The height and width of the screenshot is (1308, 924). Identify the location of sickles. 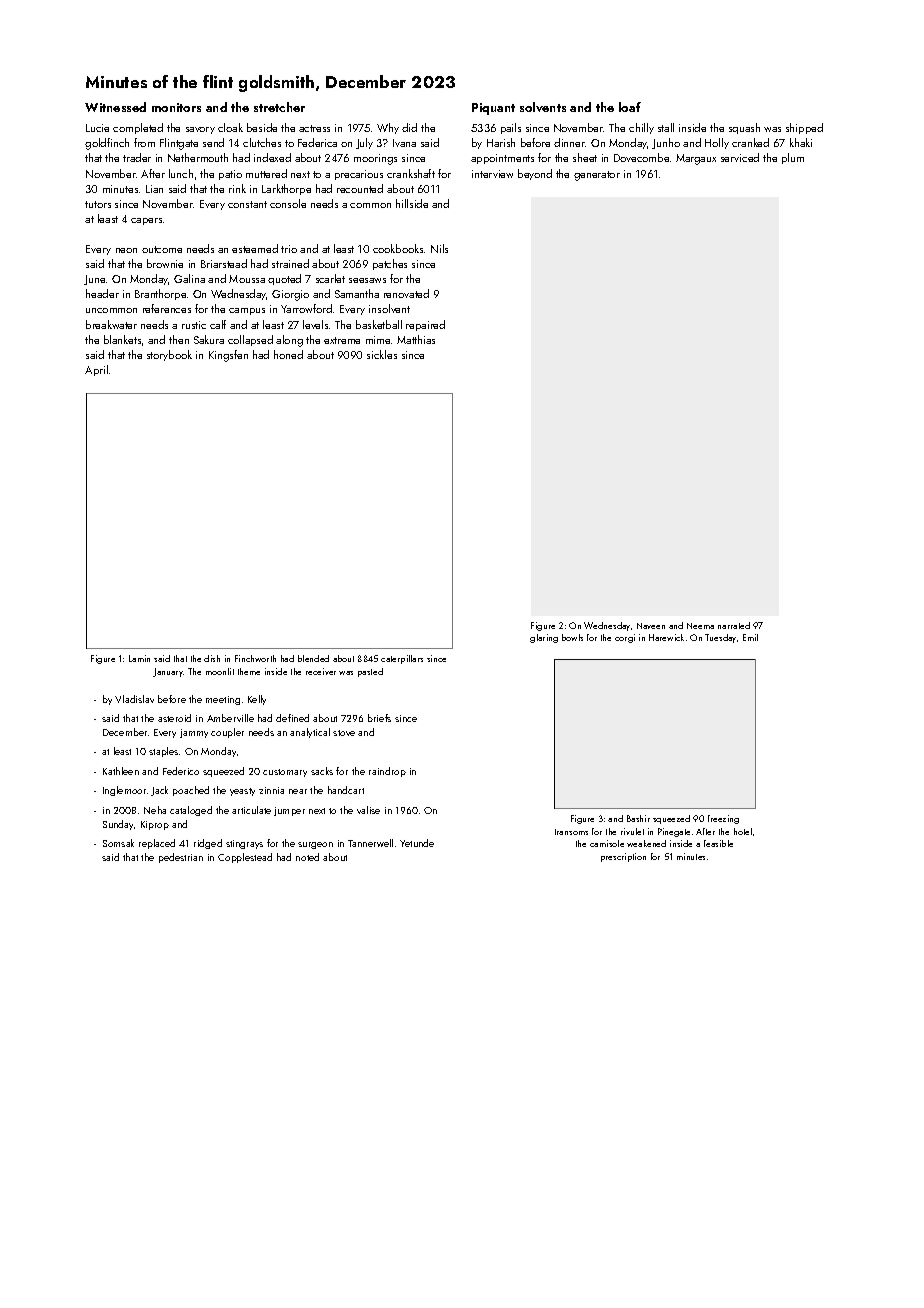
(382, 354).
